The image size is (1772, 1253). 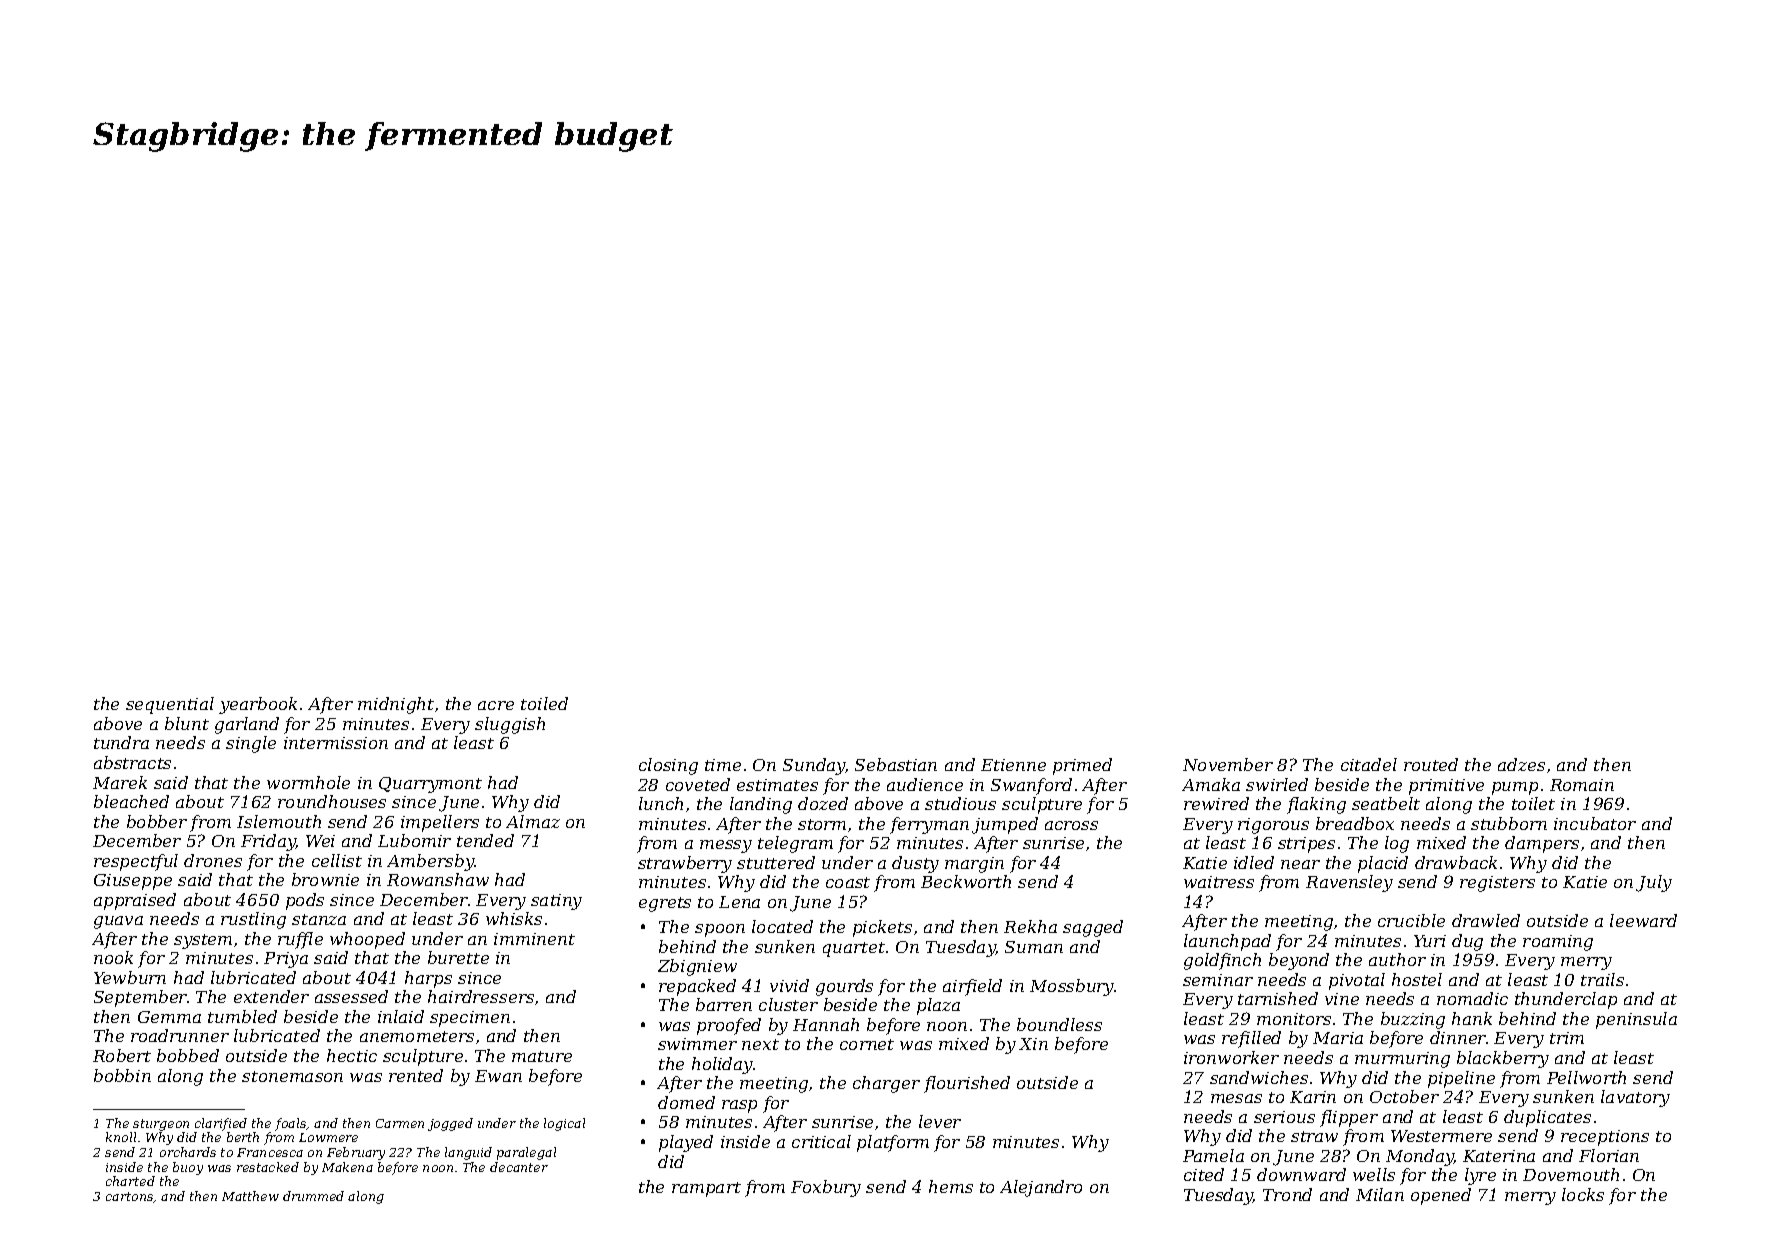 I want to click on primed, so click(x=1082, y=766).
